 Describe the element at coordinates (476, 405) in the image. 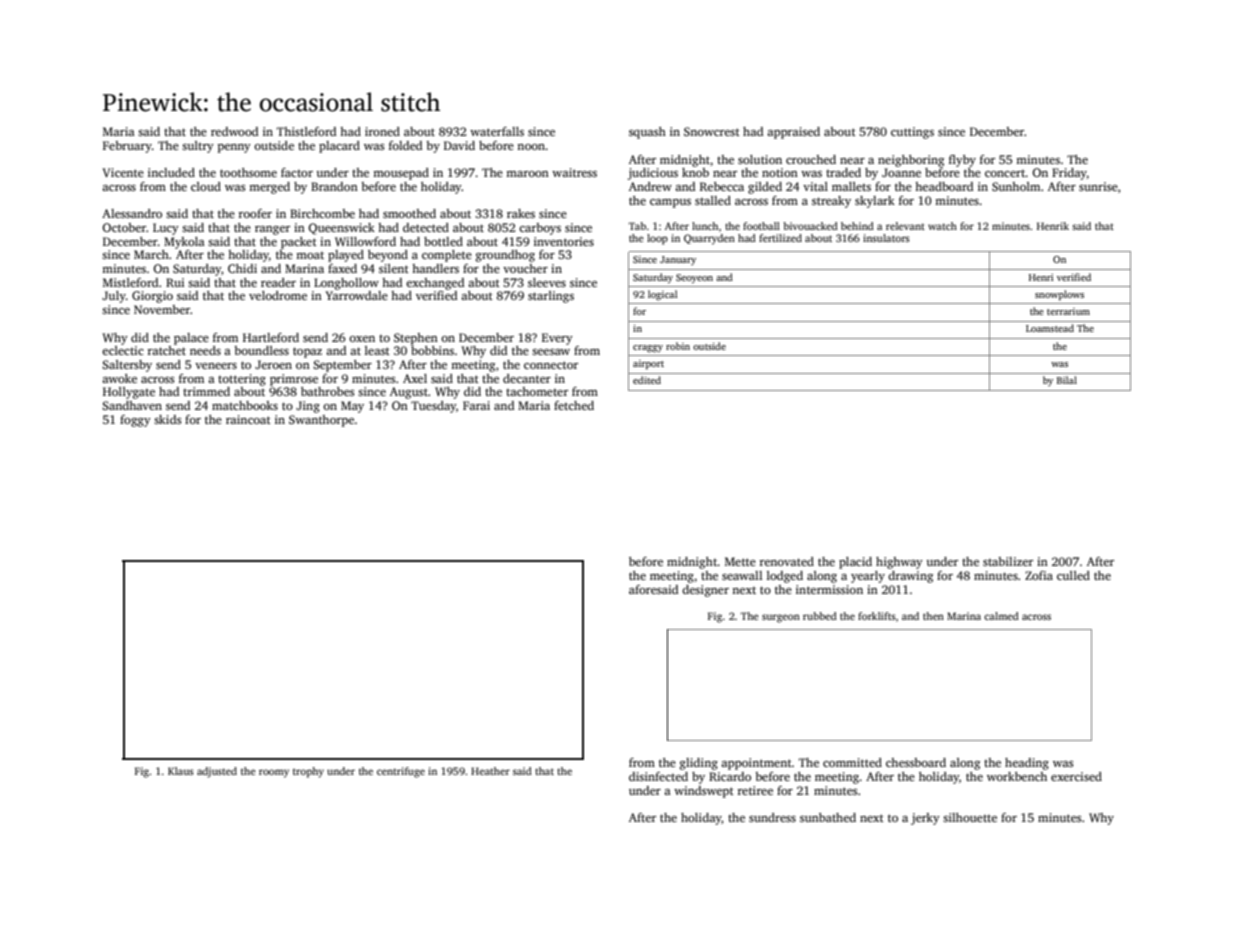

I see `Farai` at that location.
